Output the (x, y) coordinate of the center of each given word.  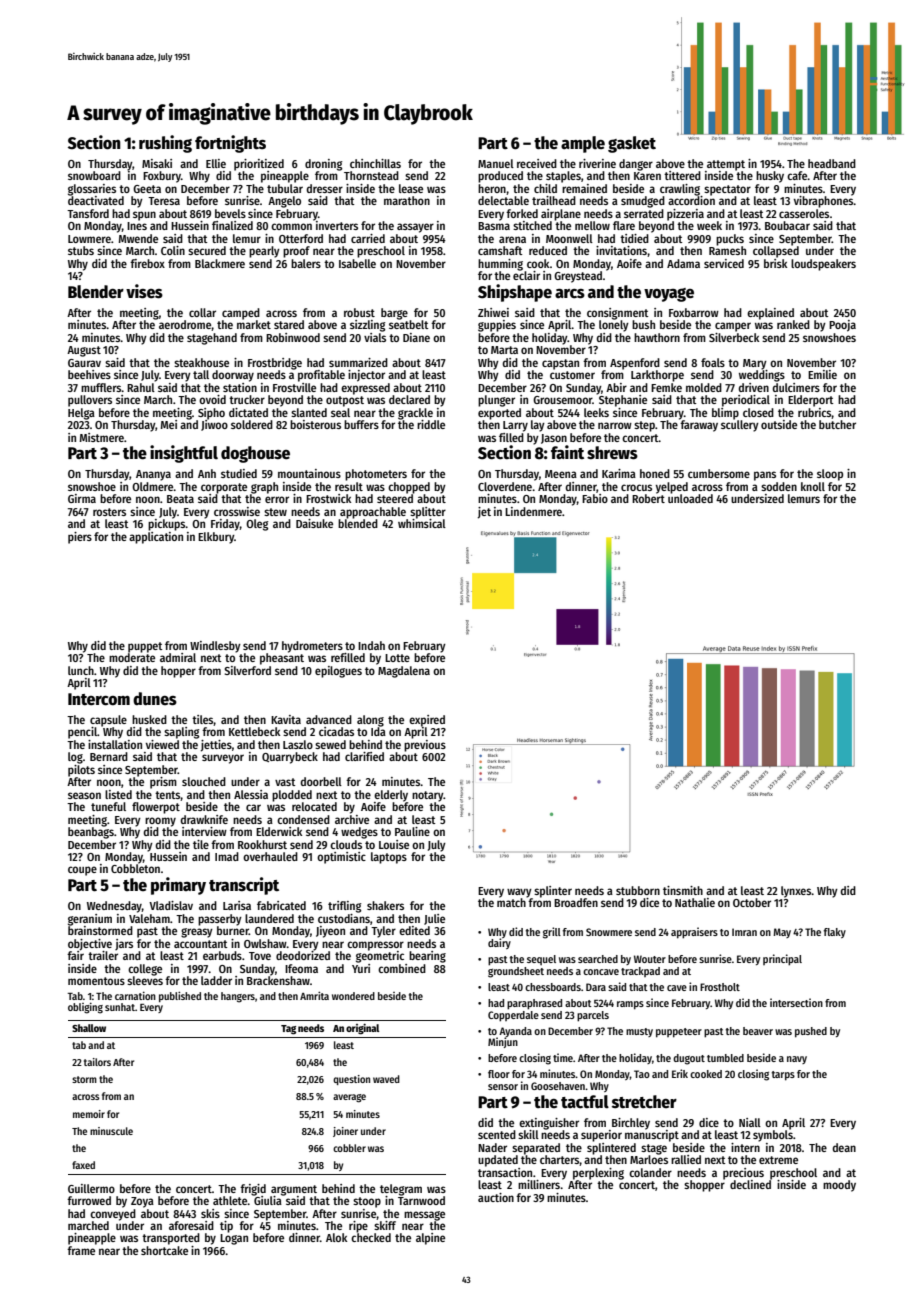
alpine (430, 1239)
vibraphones (824, 202)
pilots (81, 771)
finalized (232, 225)
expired (427, 721)
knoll (813, 486)
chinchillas (375, 163)
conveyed (113, 1215)
